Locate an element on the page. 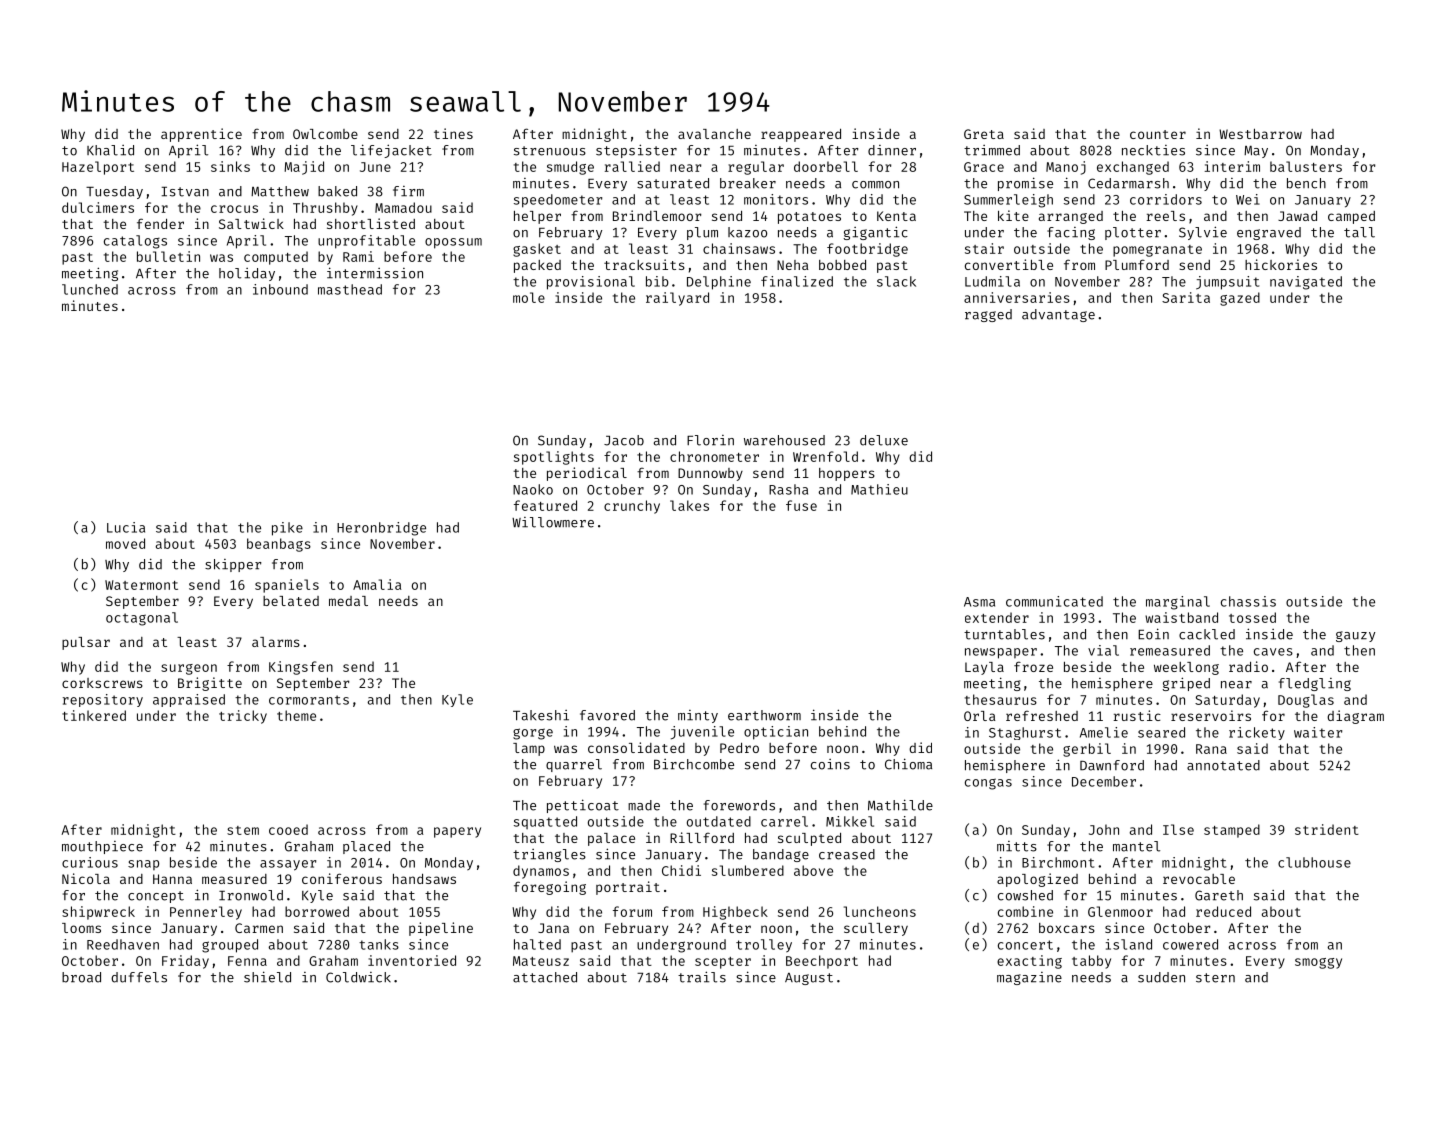  gazed is located at coordinates (1240, 299).
